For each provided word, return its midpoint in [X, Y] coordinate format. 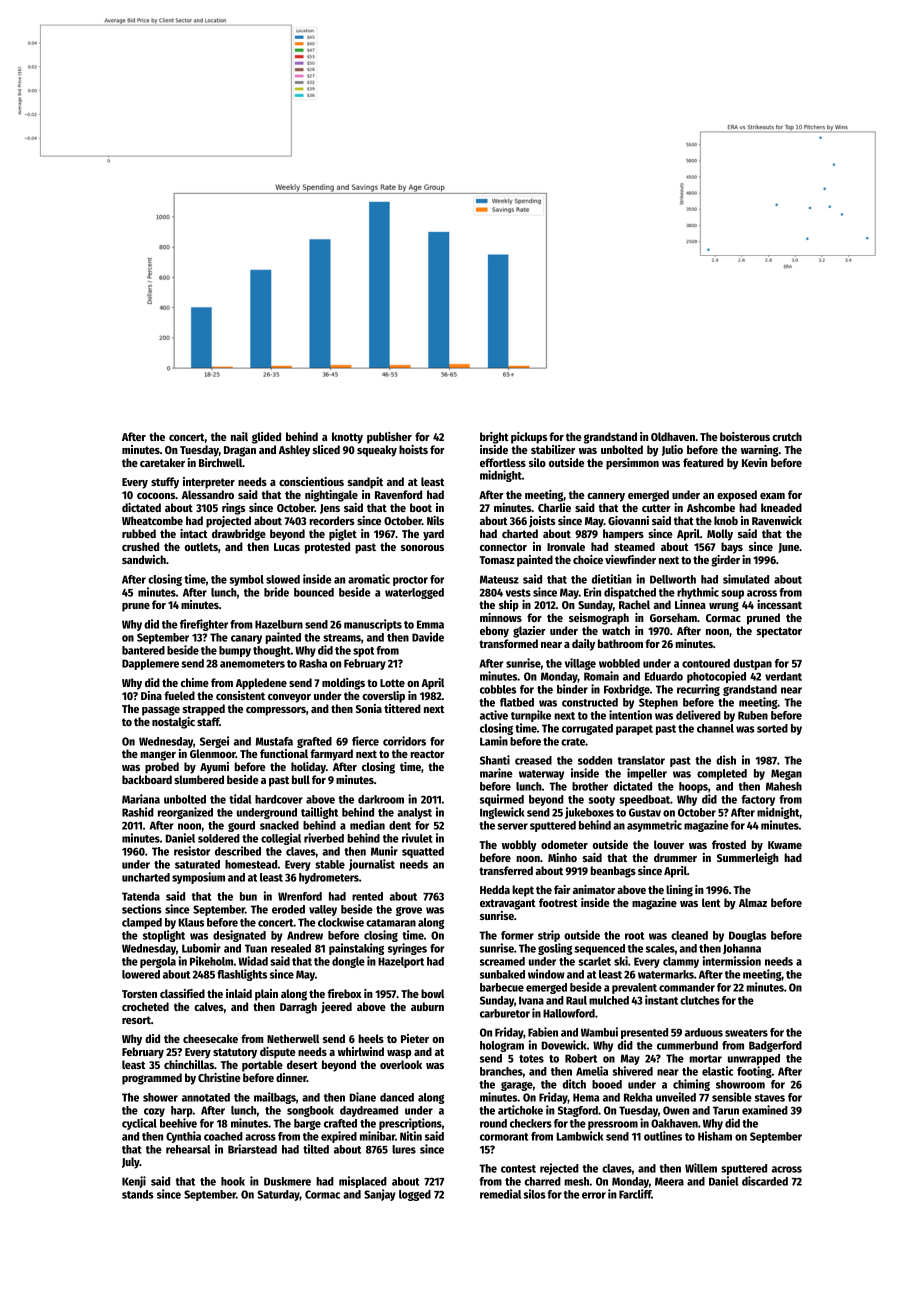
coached [223, 1136]
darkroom [381, 799]
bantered [143, 650]
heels [371, 1038]
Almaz [753, 902]
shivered [632, 1071]
